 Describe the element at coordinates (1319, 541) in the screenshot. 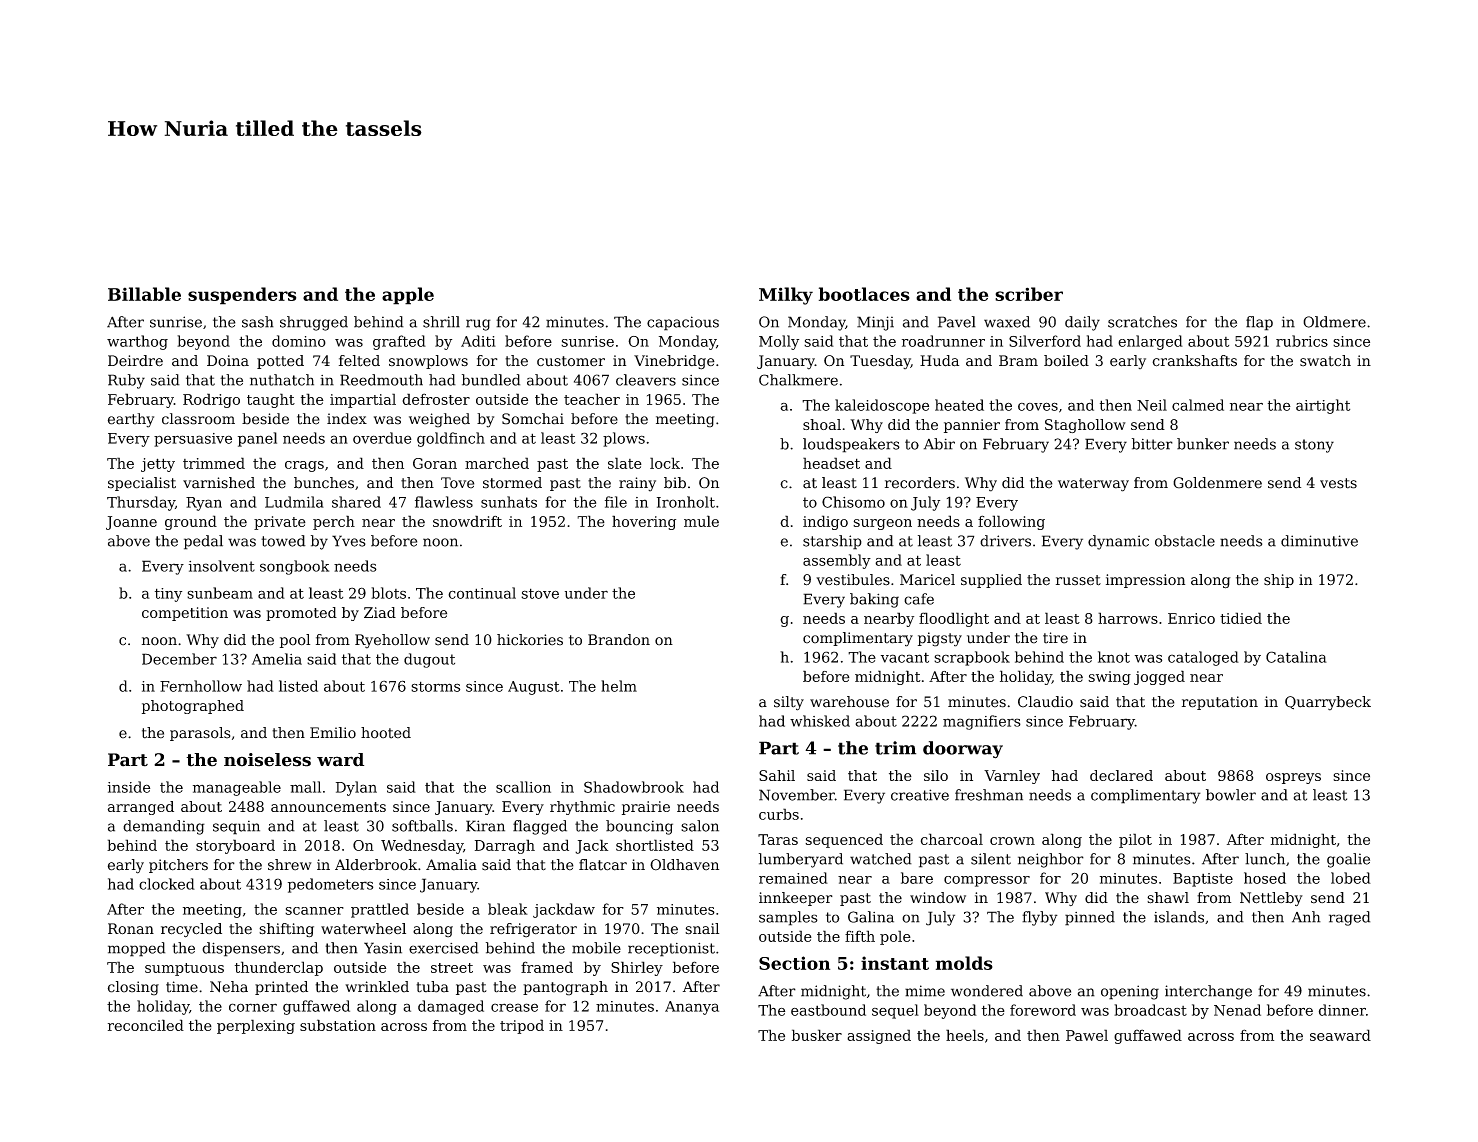

I see `diminutive` at that location.
